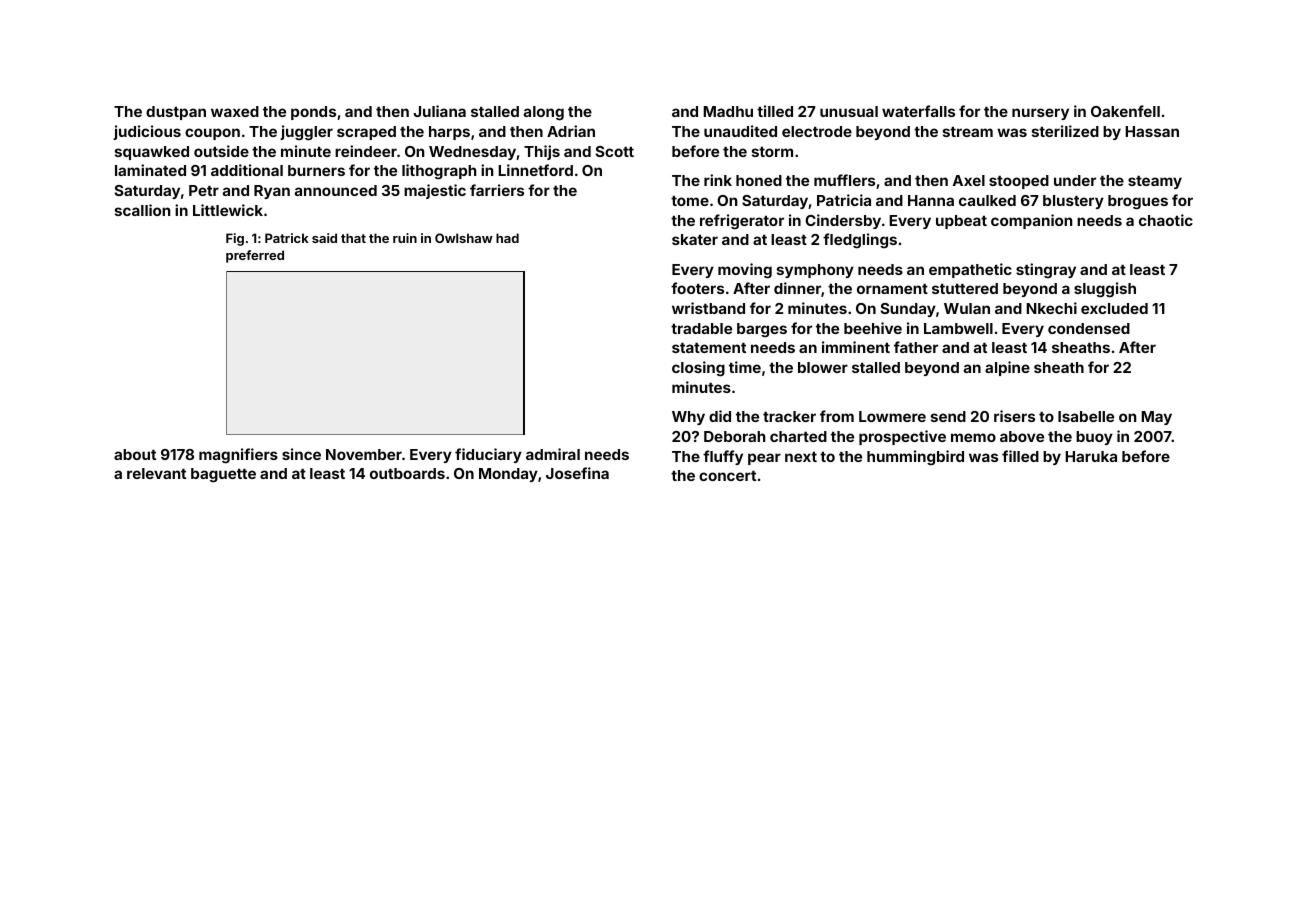  What do you see at coordinates (223, 475) in the screenshot?
I see `baguette` at bounding box center [223, 475].
